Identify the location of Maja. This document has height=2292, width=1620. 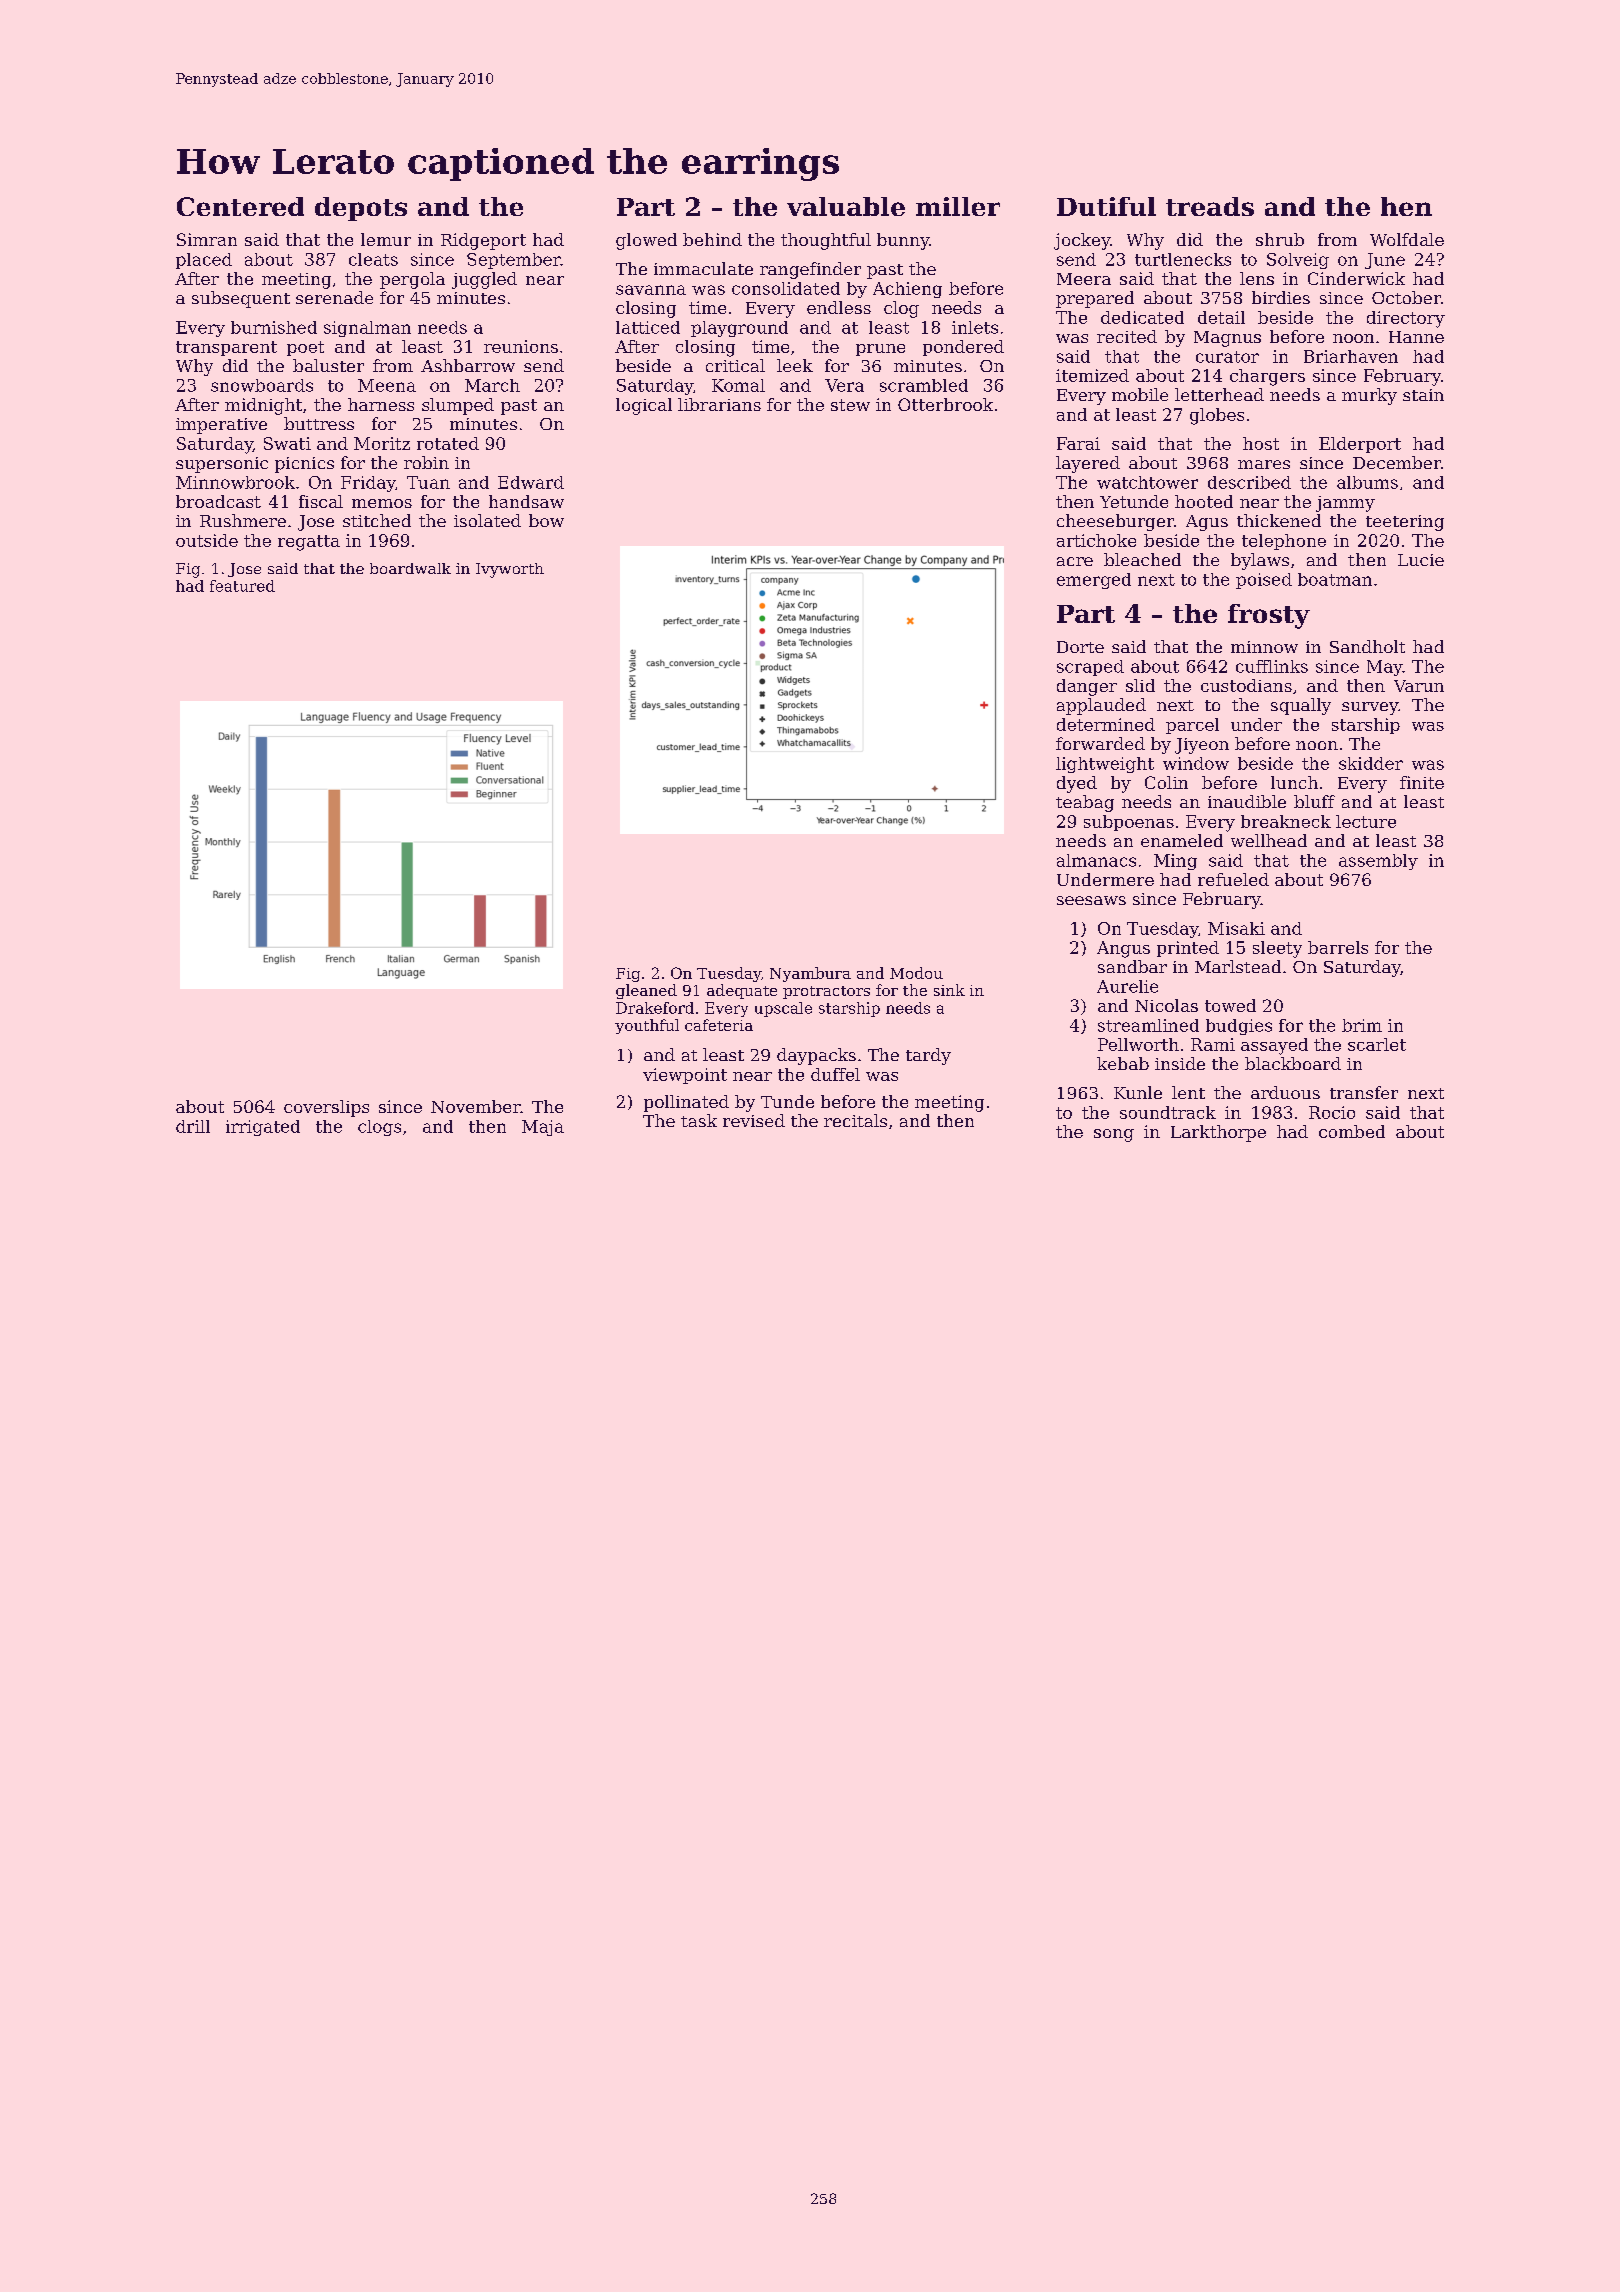
(543, 1128).
